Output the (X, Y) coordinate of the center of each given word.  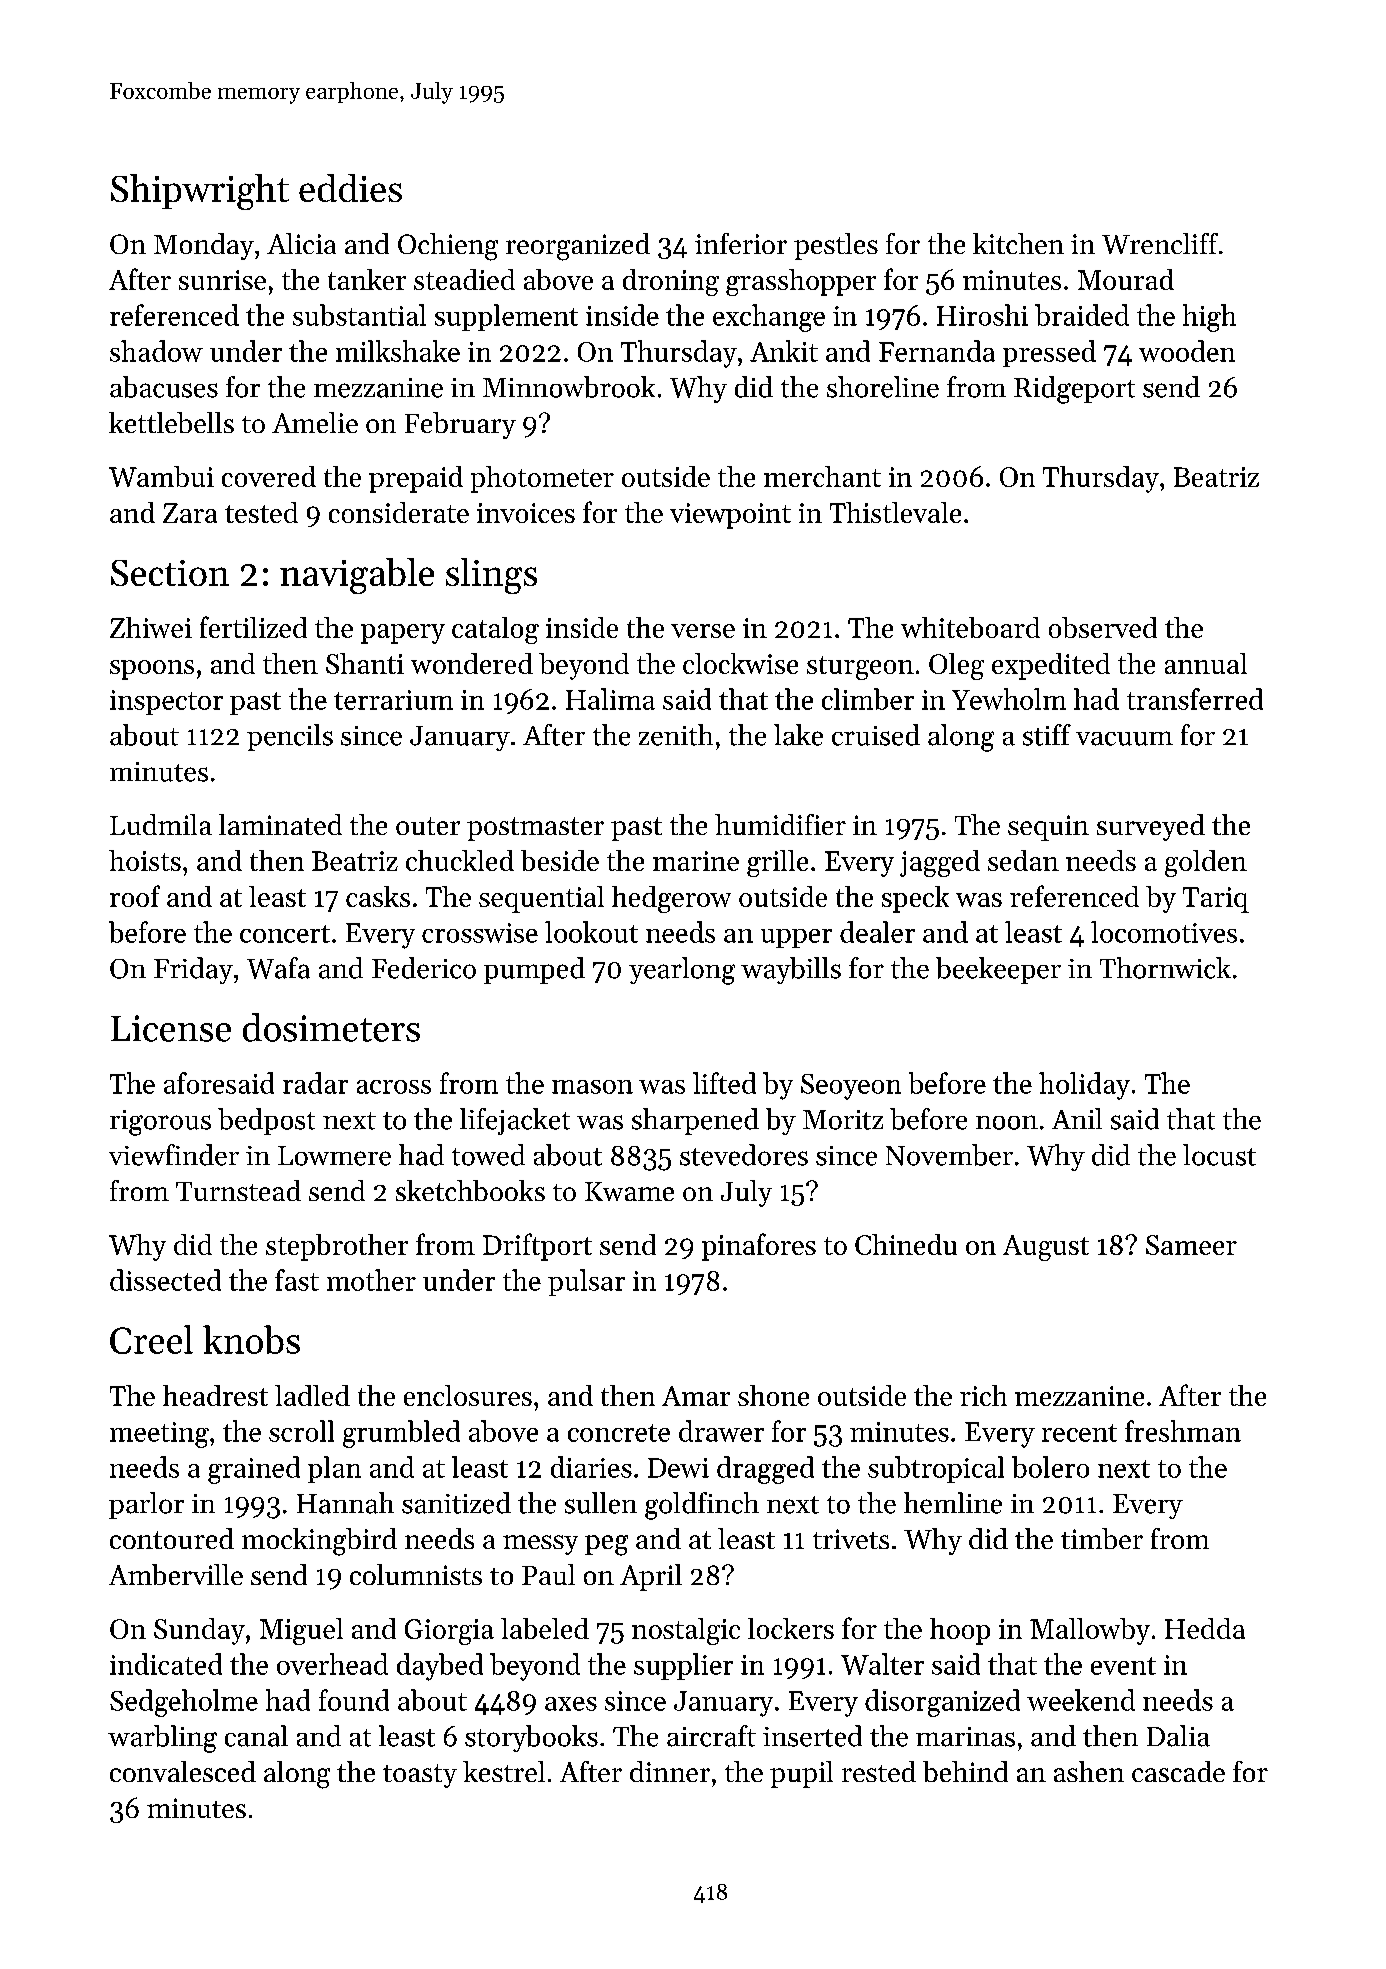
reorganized (578, 247)
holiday (1084, 1086)
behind (965, 1771)
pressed (1049, 353)
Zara (190, 513)
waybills (791, 970)
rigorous (160, 1123)
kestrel (504, 1771)
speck (915, 899)
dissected (165, 1280)
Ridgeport (1074, 390)
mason (592, 1087)
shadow (156, 351)
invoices (526, 513)
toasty (420, 1776)
